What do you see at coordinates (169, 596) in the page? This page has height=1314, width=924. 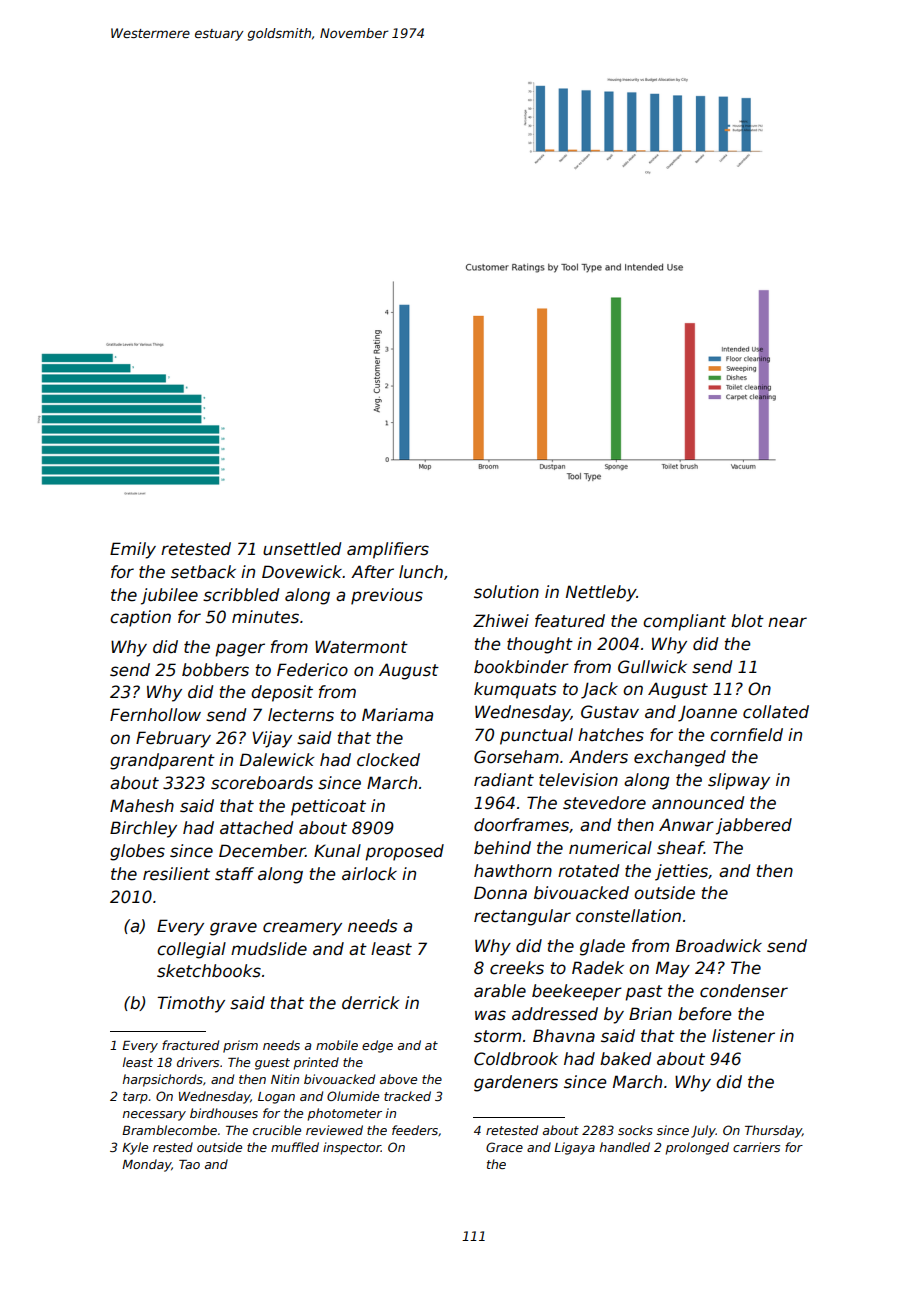 I see `jubilee` at bounding box center [169, 596].
